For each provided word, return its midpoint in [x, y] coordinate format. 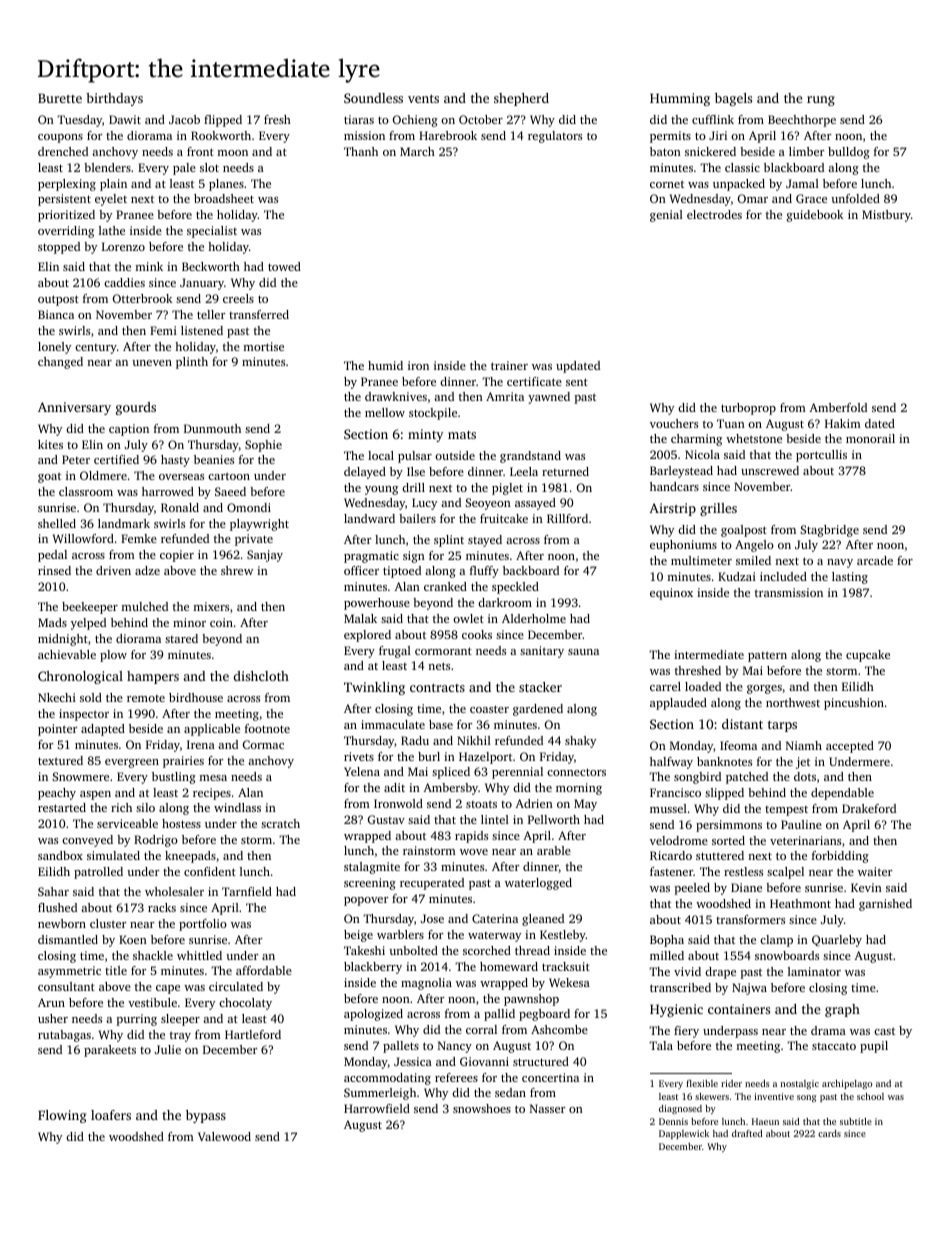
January [202, 284]
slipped [724, 794]
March [417, 151]
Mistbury [886, 216]
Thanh [361, 151]
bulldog [849, 153]
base [441, 724]
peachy [57, 794]
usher [53, 1018]
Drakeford [869, 808]
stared [181, 638]
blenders [107, 167]
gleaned [543, 920]
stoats [481, 804]
